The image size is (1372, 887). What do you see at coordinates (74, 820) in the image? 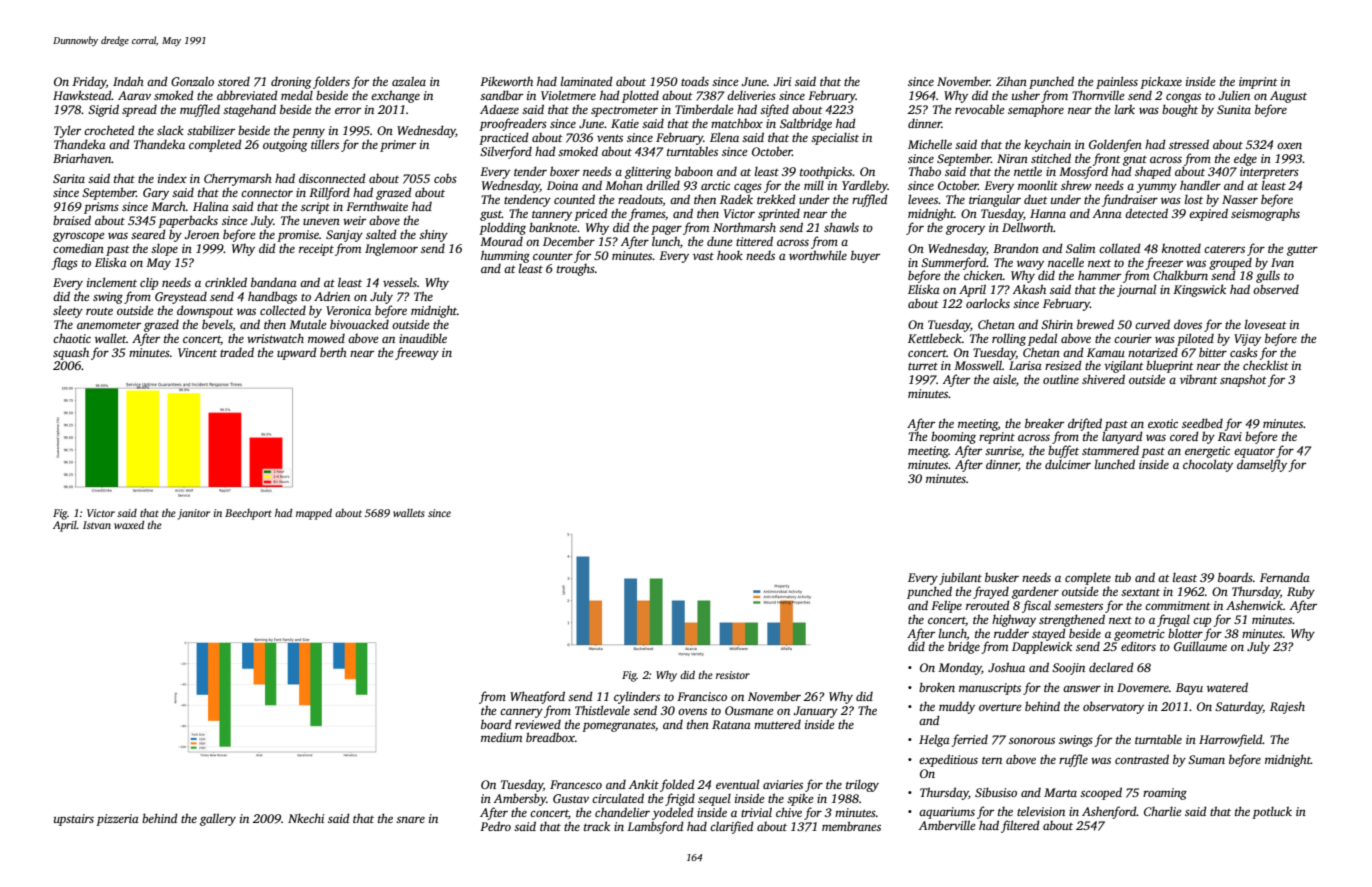
I see `upstairs` at bounding box center [74, 820].
